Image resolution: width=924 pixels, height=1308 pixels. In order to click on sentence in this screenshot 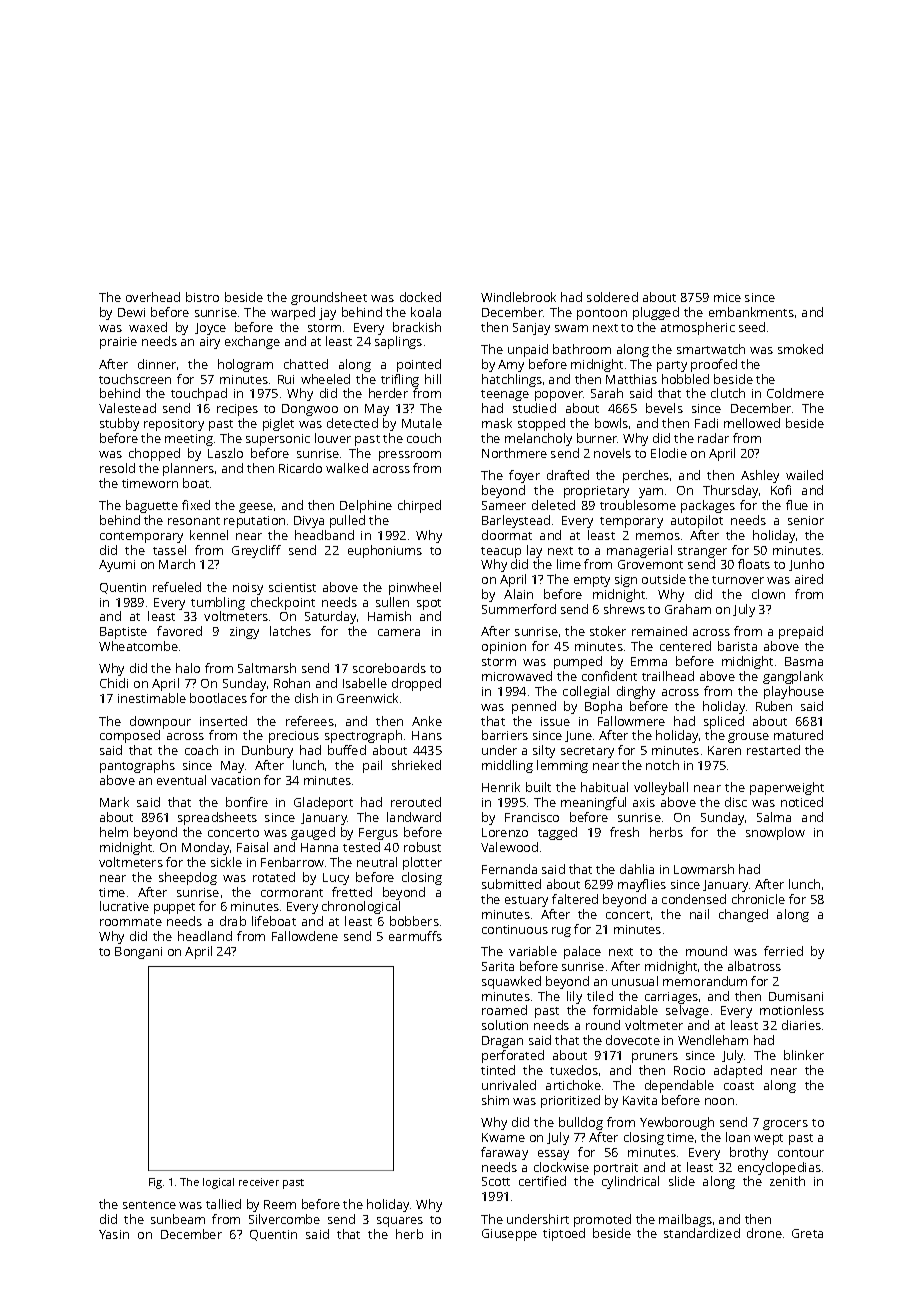, I will do `click(149, 1205)`.
